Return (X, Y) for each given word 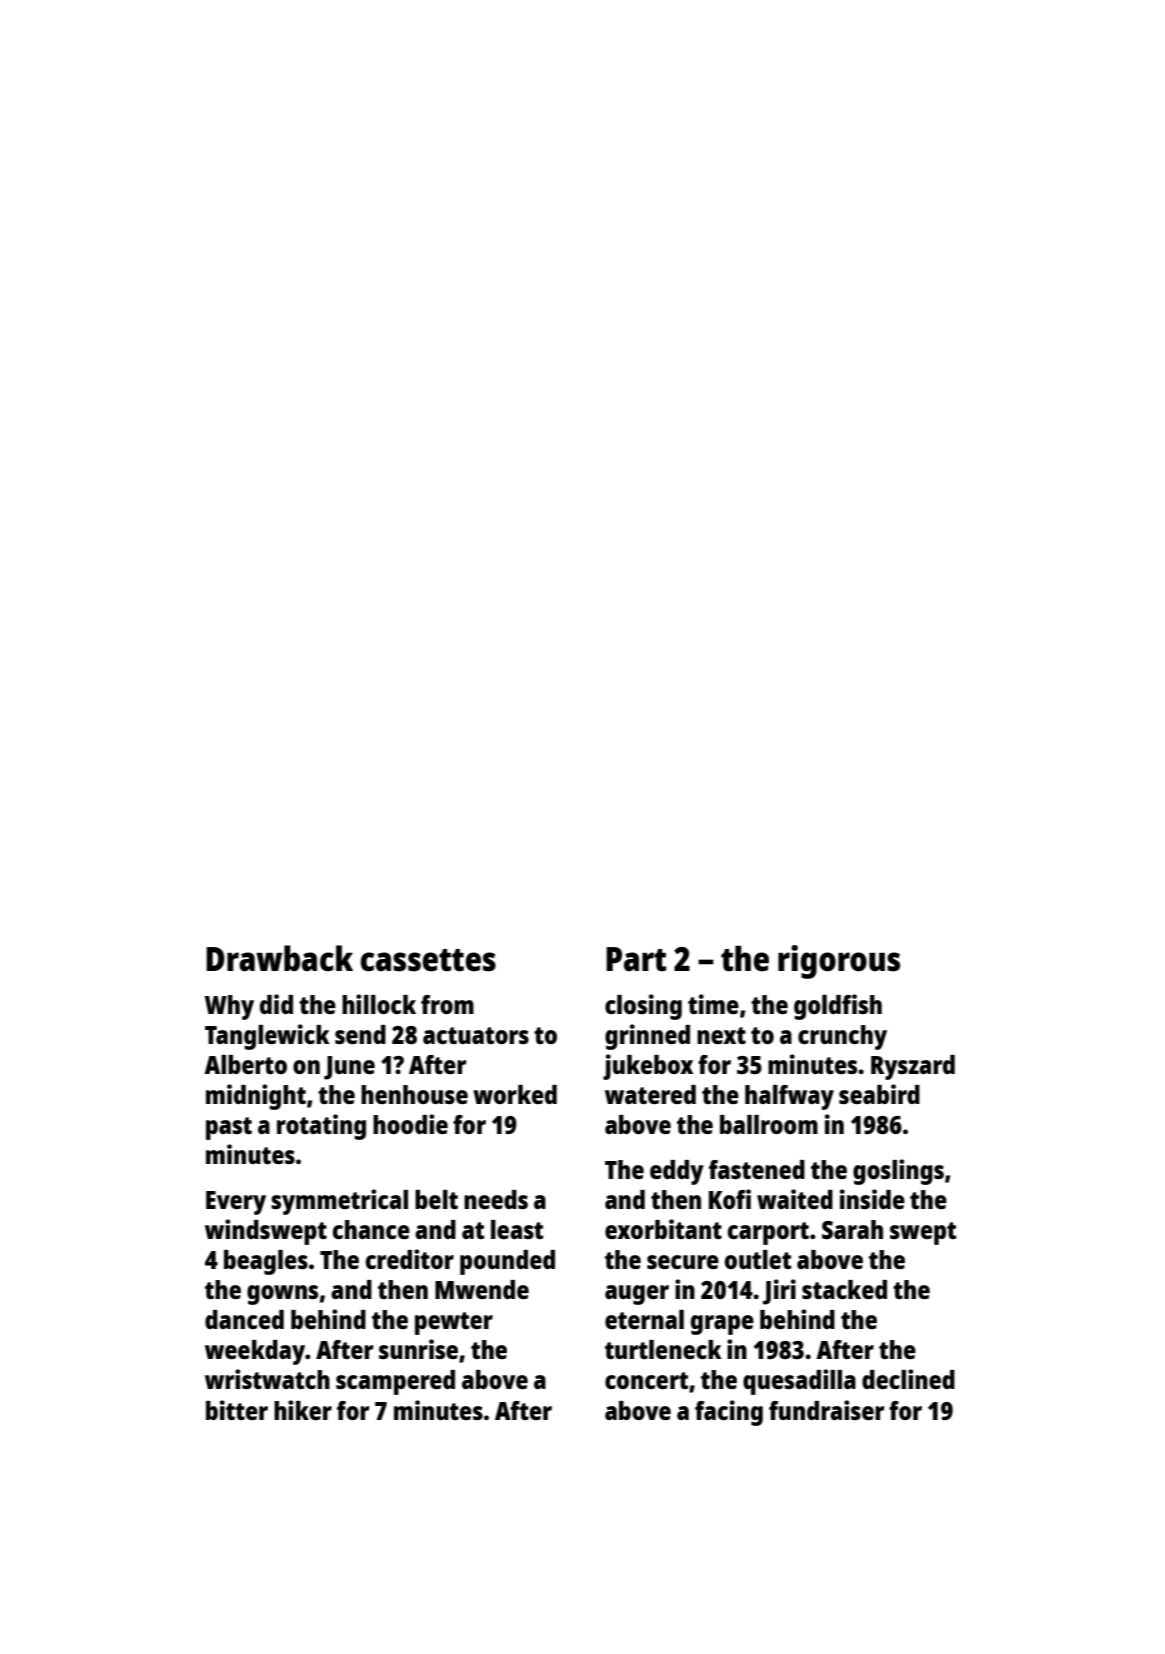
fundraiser (826, 1410)
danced (244, 1319)
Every (236, 1203)
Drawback (279, 958)
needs (496, 1199)
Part (636, 959)
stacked (844, 1289)
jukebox (648, 1067)
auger (637, 1295)
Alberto (245, 1064)
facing (729, 1413)
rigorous (839, 962)
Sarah (852, 1229)
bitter (237, 1410)
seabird (879, 1094)
